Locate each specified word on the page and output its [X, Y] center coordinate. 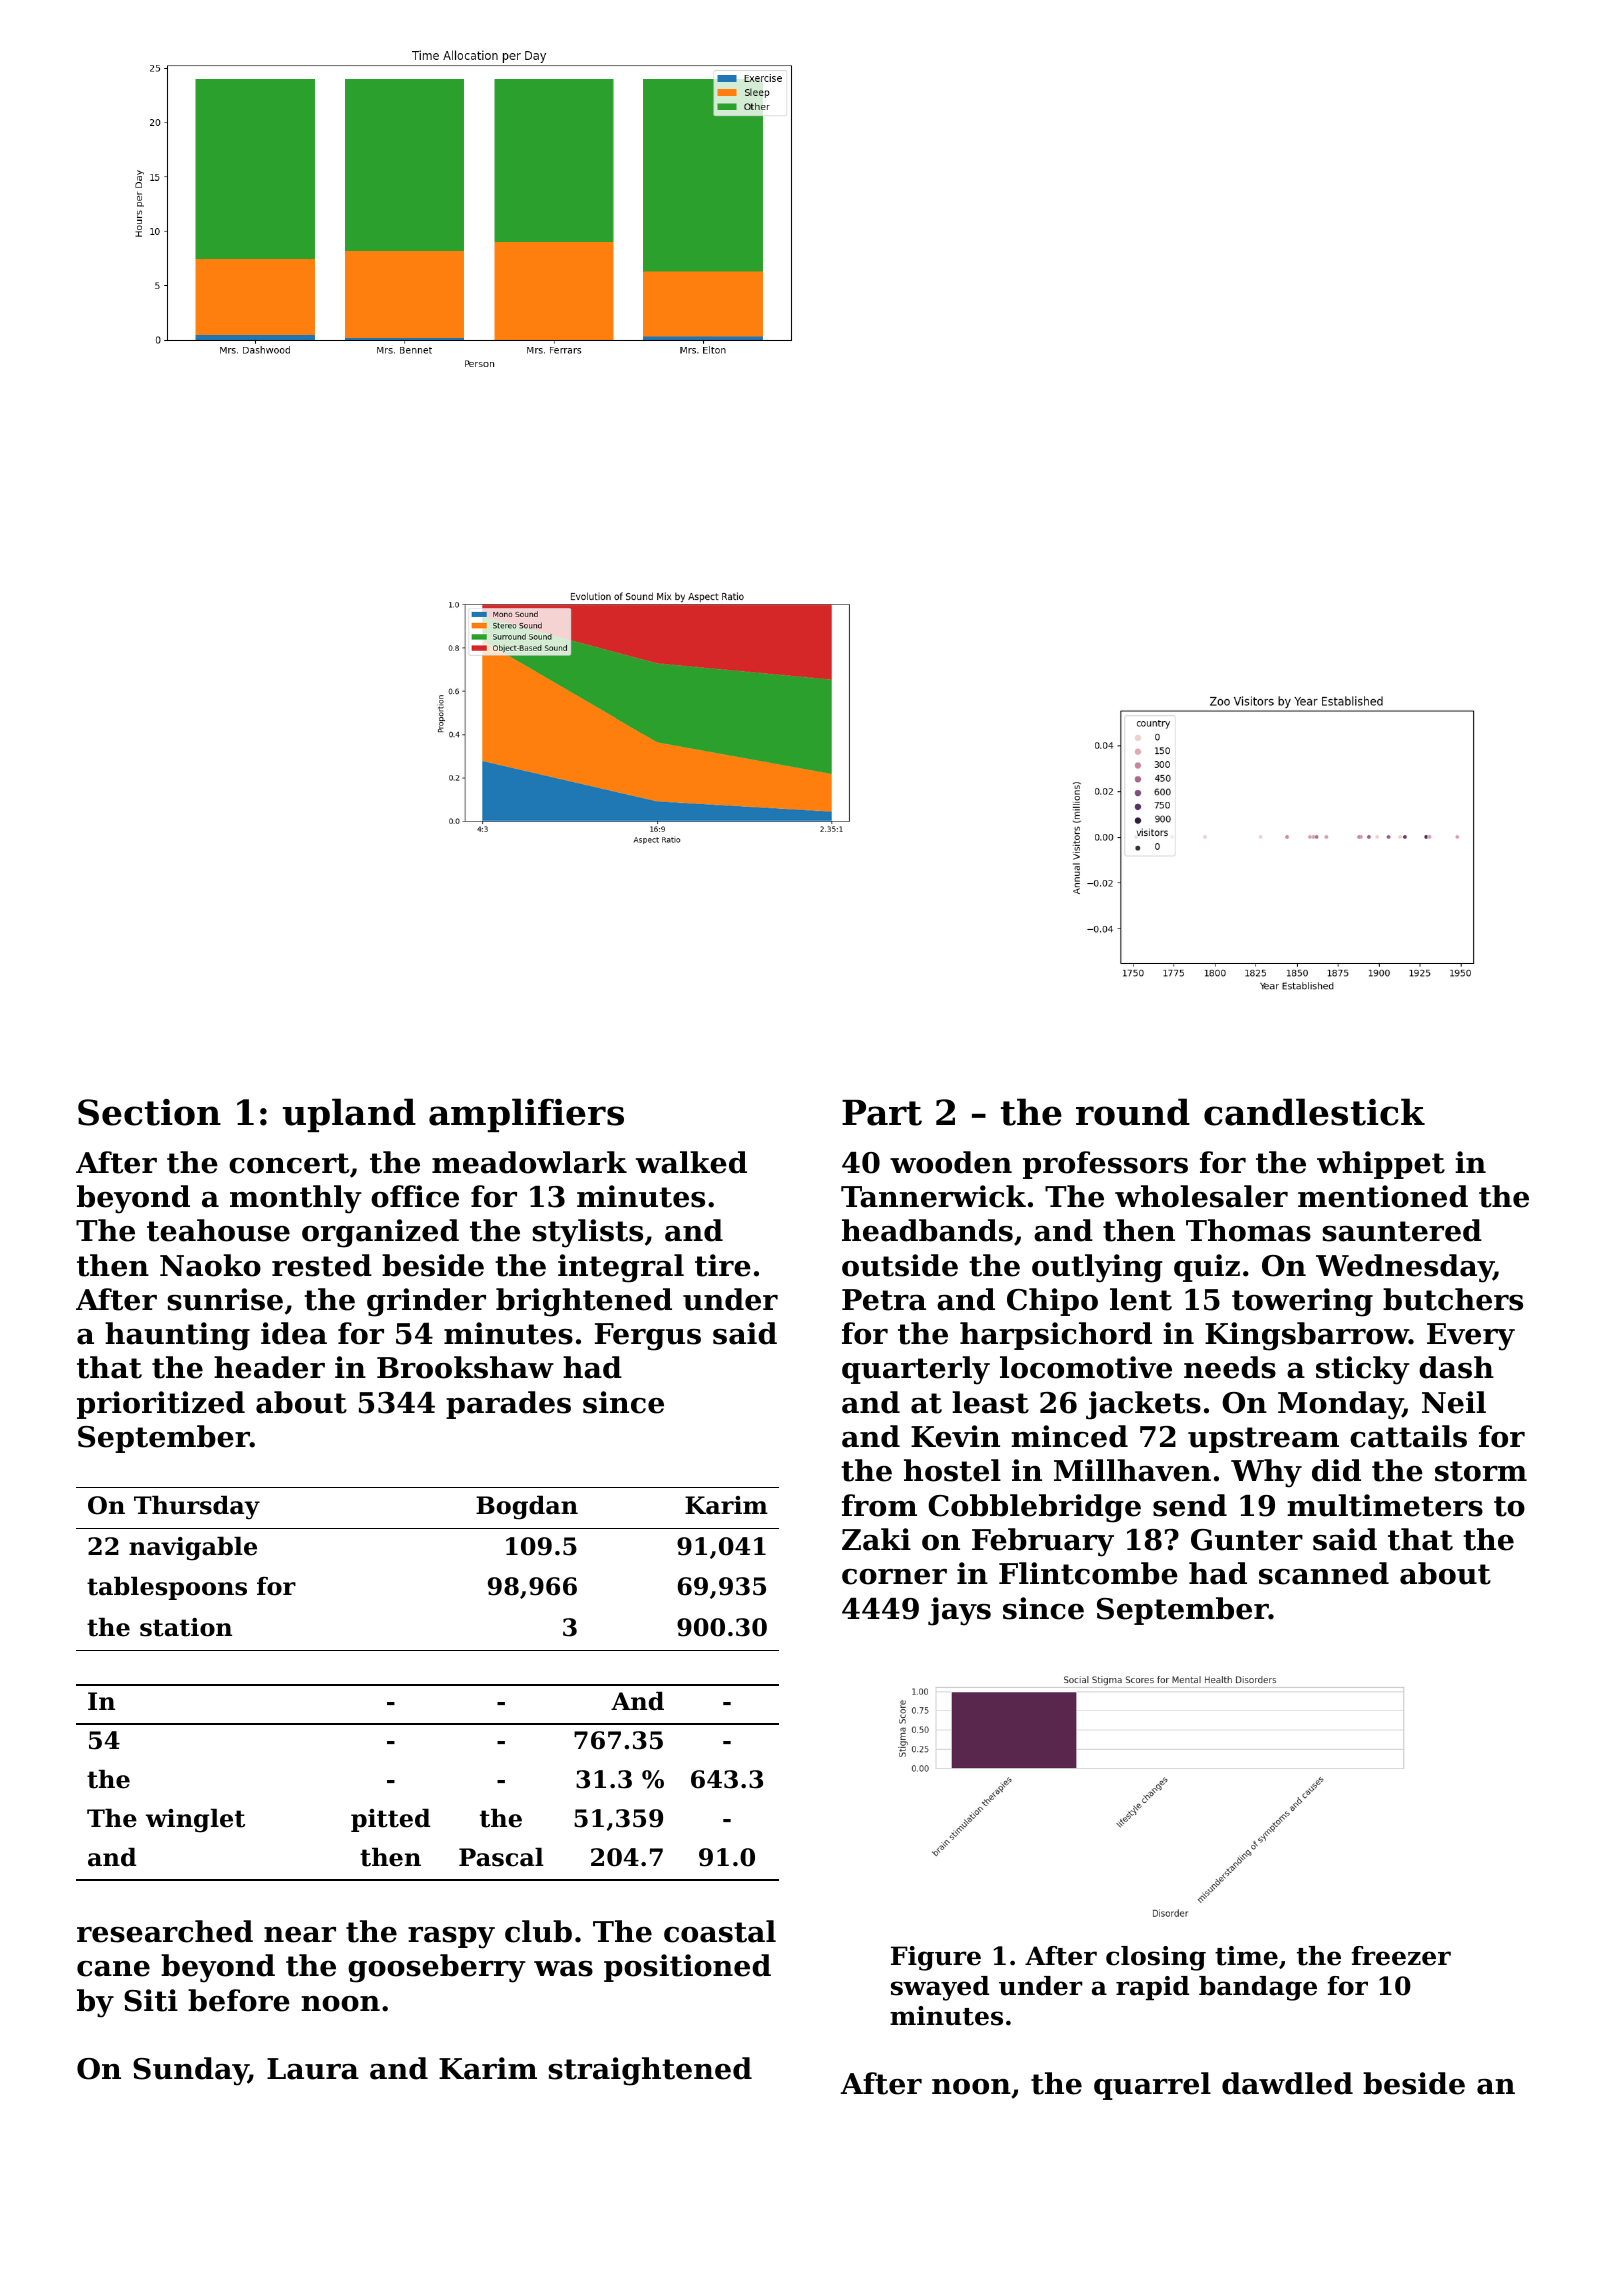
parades [508, 1405]
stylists [588, 1233]
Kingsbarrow [1307, 1336]
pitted [390, 1820]
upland [349, 1115]
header [269, 1367]
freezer [1401, 1956]
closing [1156, 1958]
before [239, 2000]
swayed [940, 1988]
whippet [1381, 1165]
